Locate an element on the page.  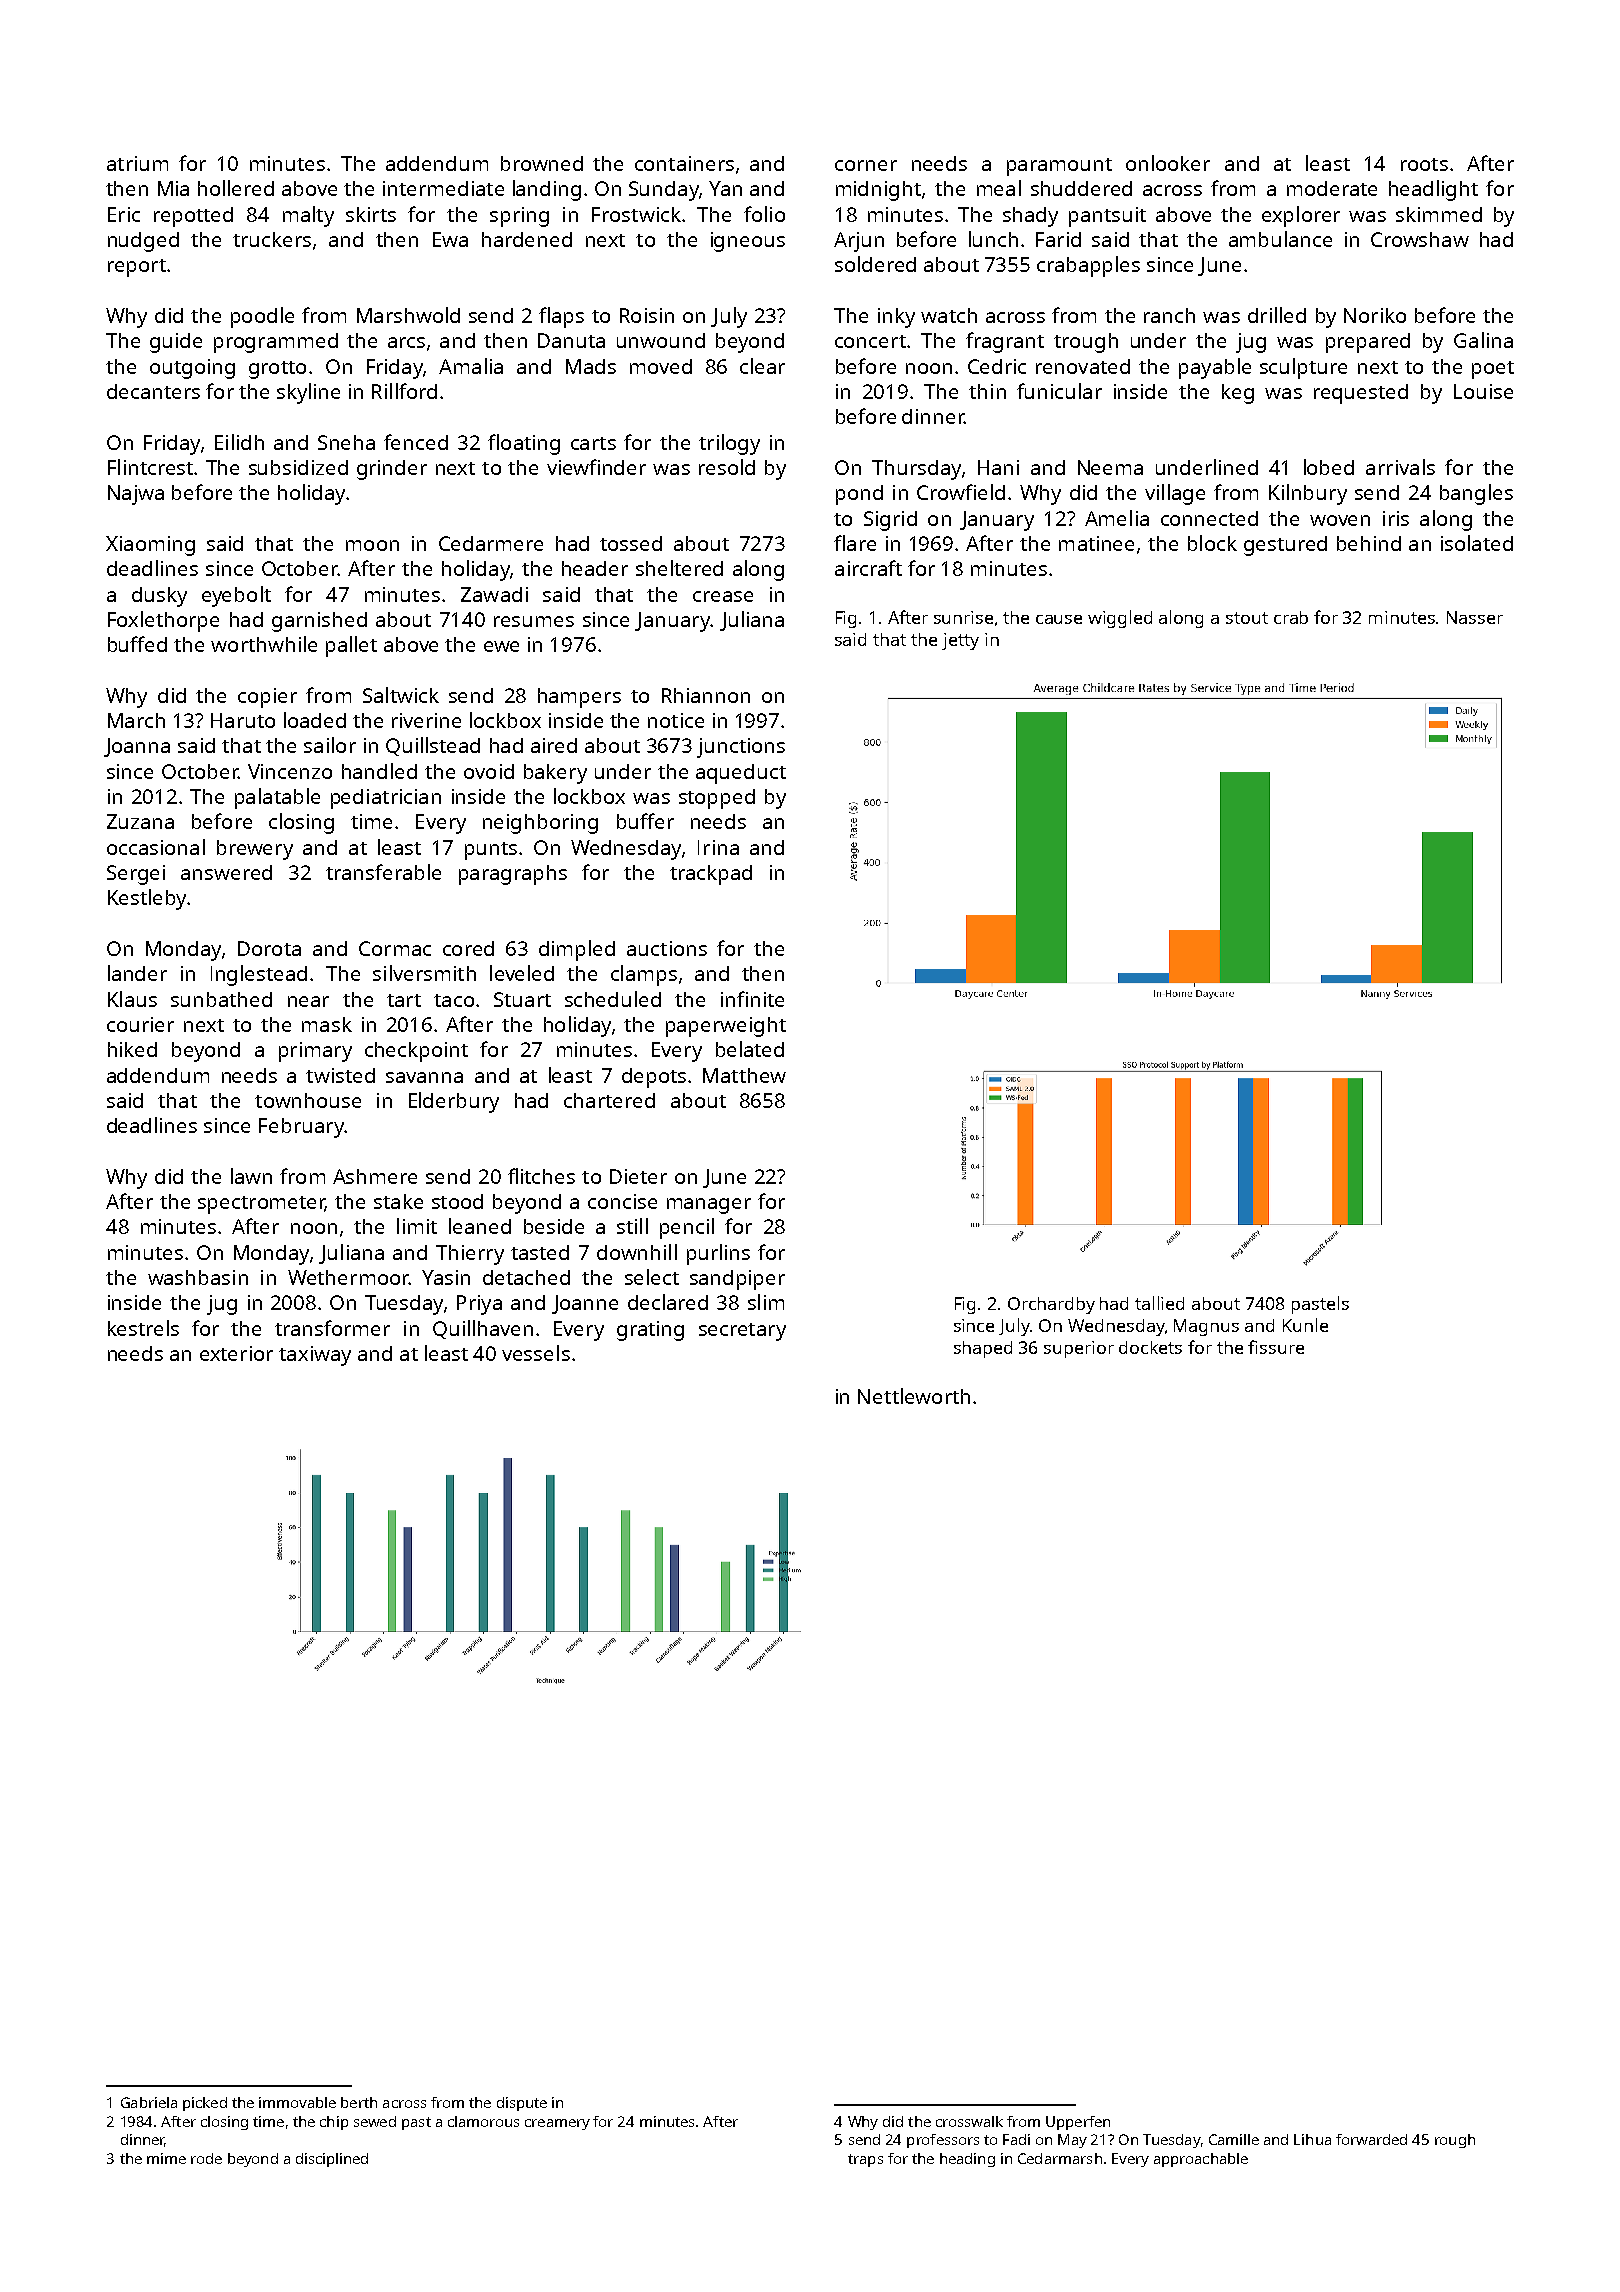
fissure is located at coordinates (1276, 1347).
